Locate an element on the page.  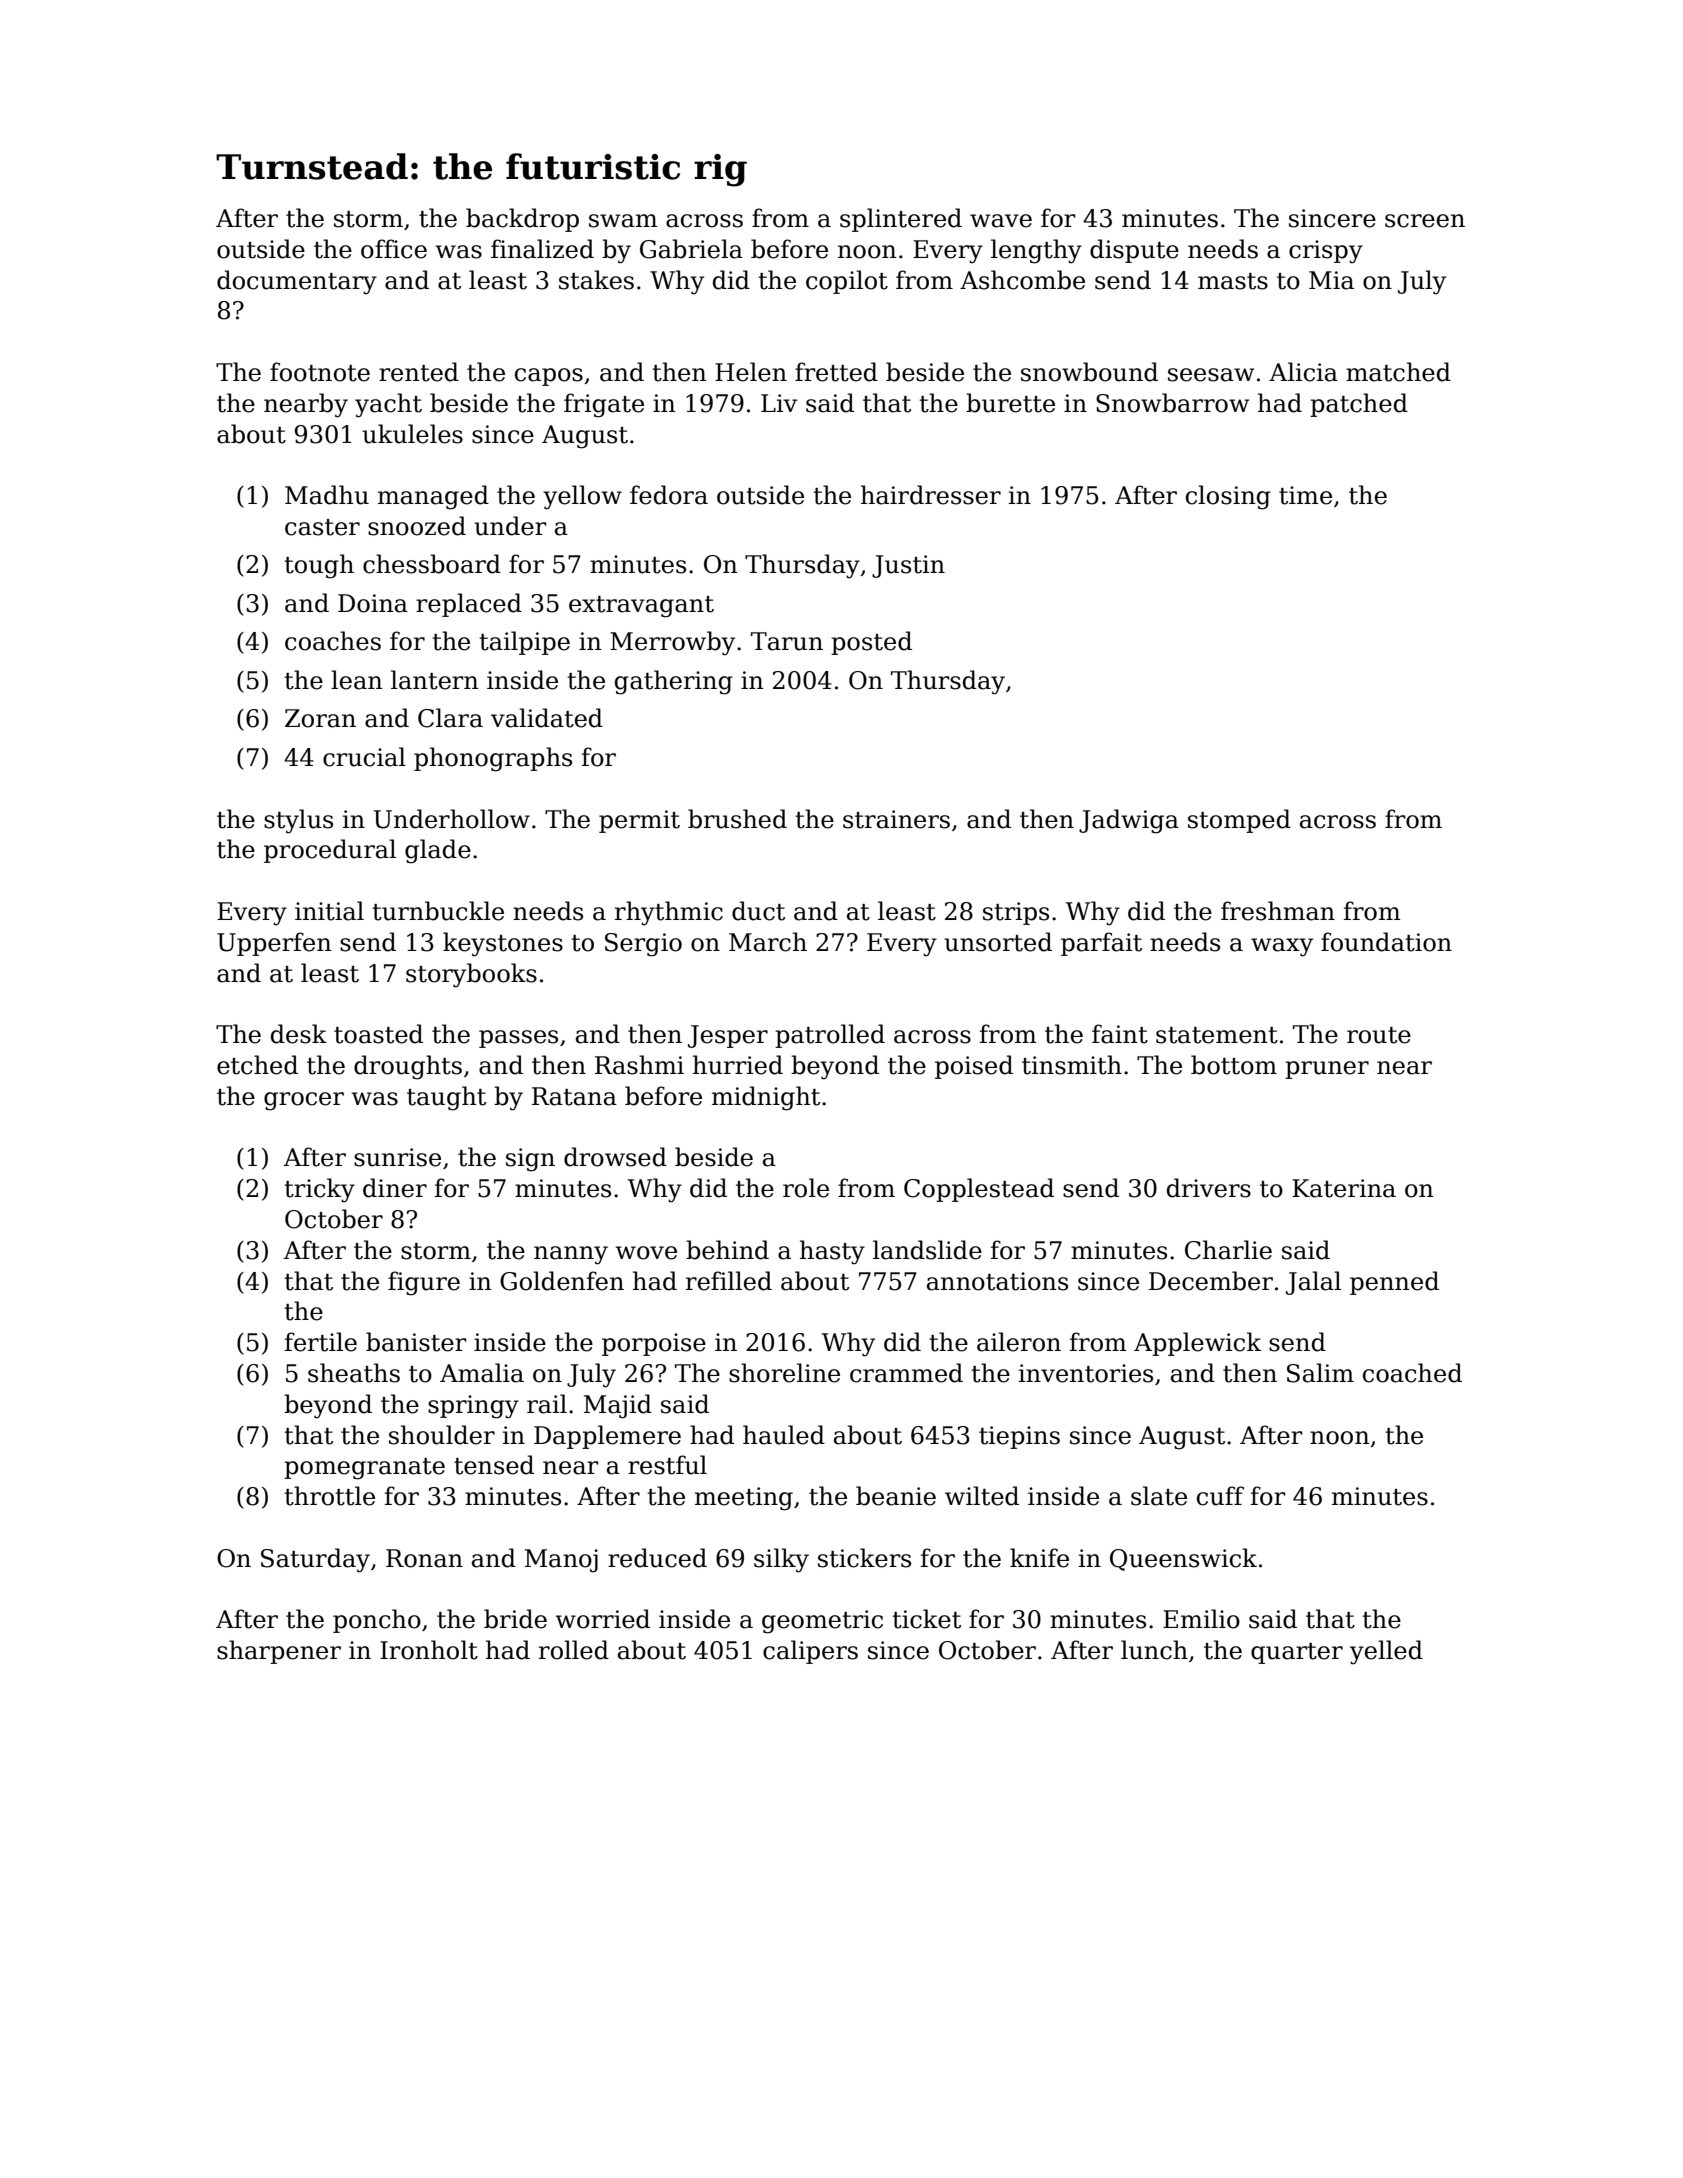
Salim is located at coordinates (1320, 1373).
